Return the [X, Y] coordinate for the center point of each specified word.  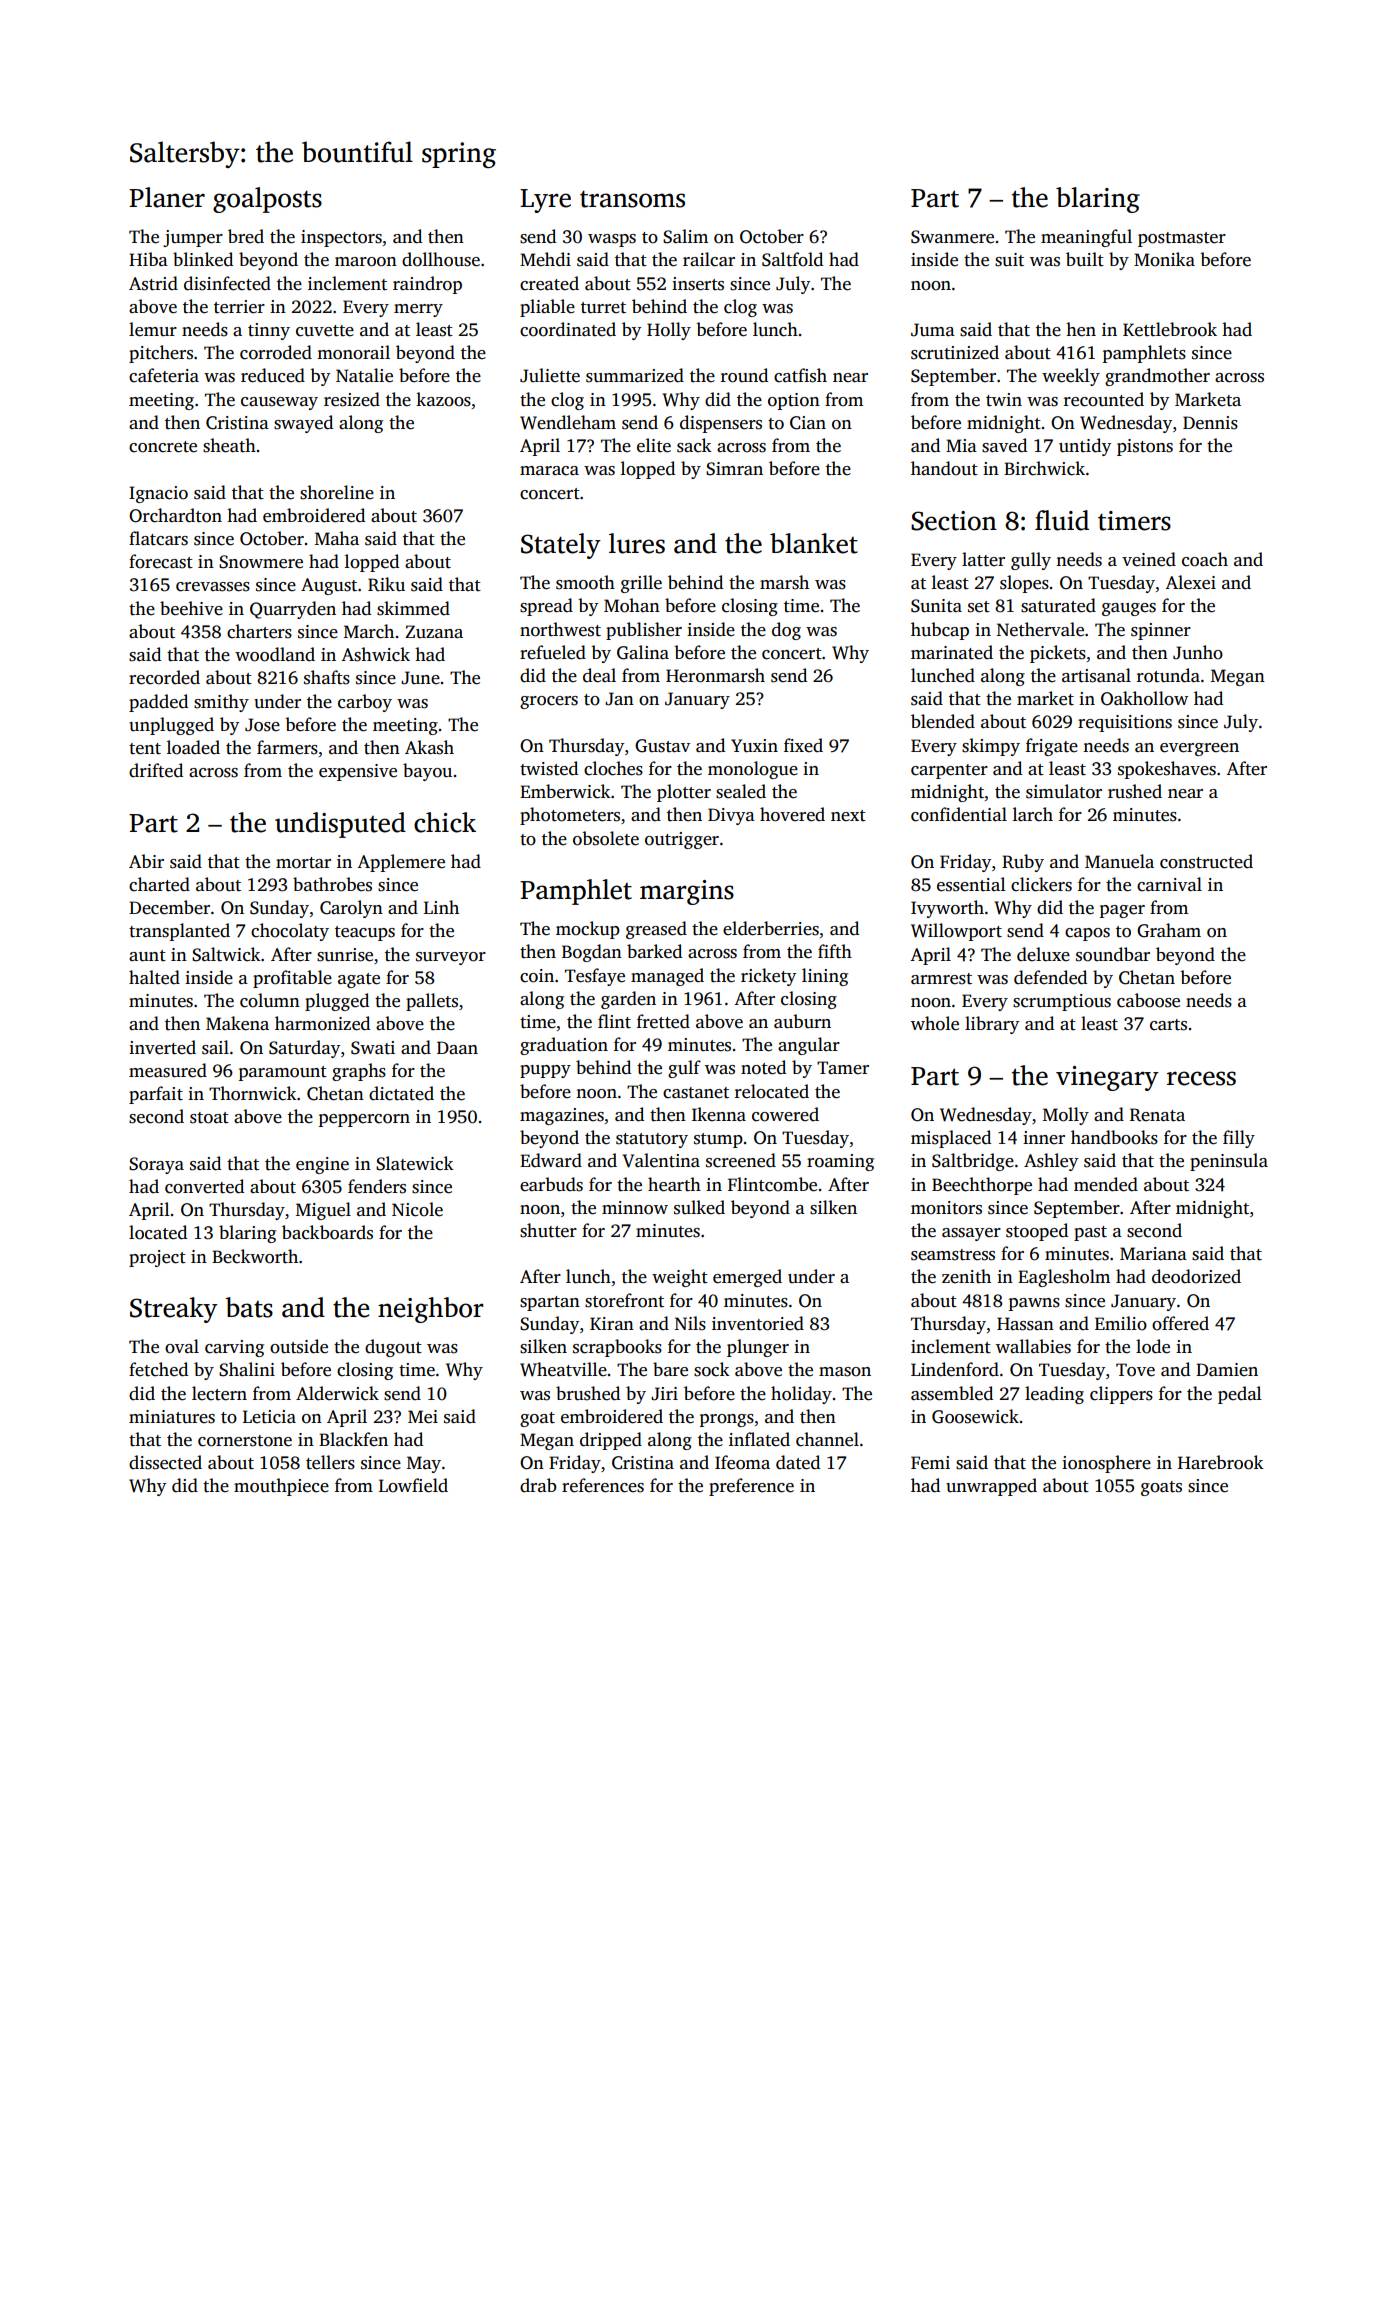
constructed [1206, 861]
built [1085, 259]
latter [983, 559]
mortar [303, 863]
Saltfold [792, 259]
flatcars [158, 538]
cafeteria [164, 375]
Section [954, 521]
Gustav [662, 746]
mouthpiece [281, 1487]
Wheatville [563, 1369]
